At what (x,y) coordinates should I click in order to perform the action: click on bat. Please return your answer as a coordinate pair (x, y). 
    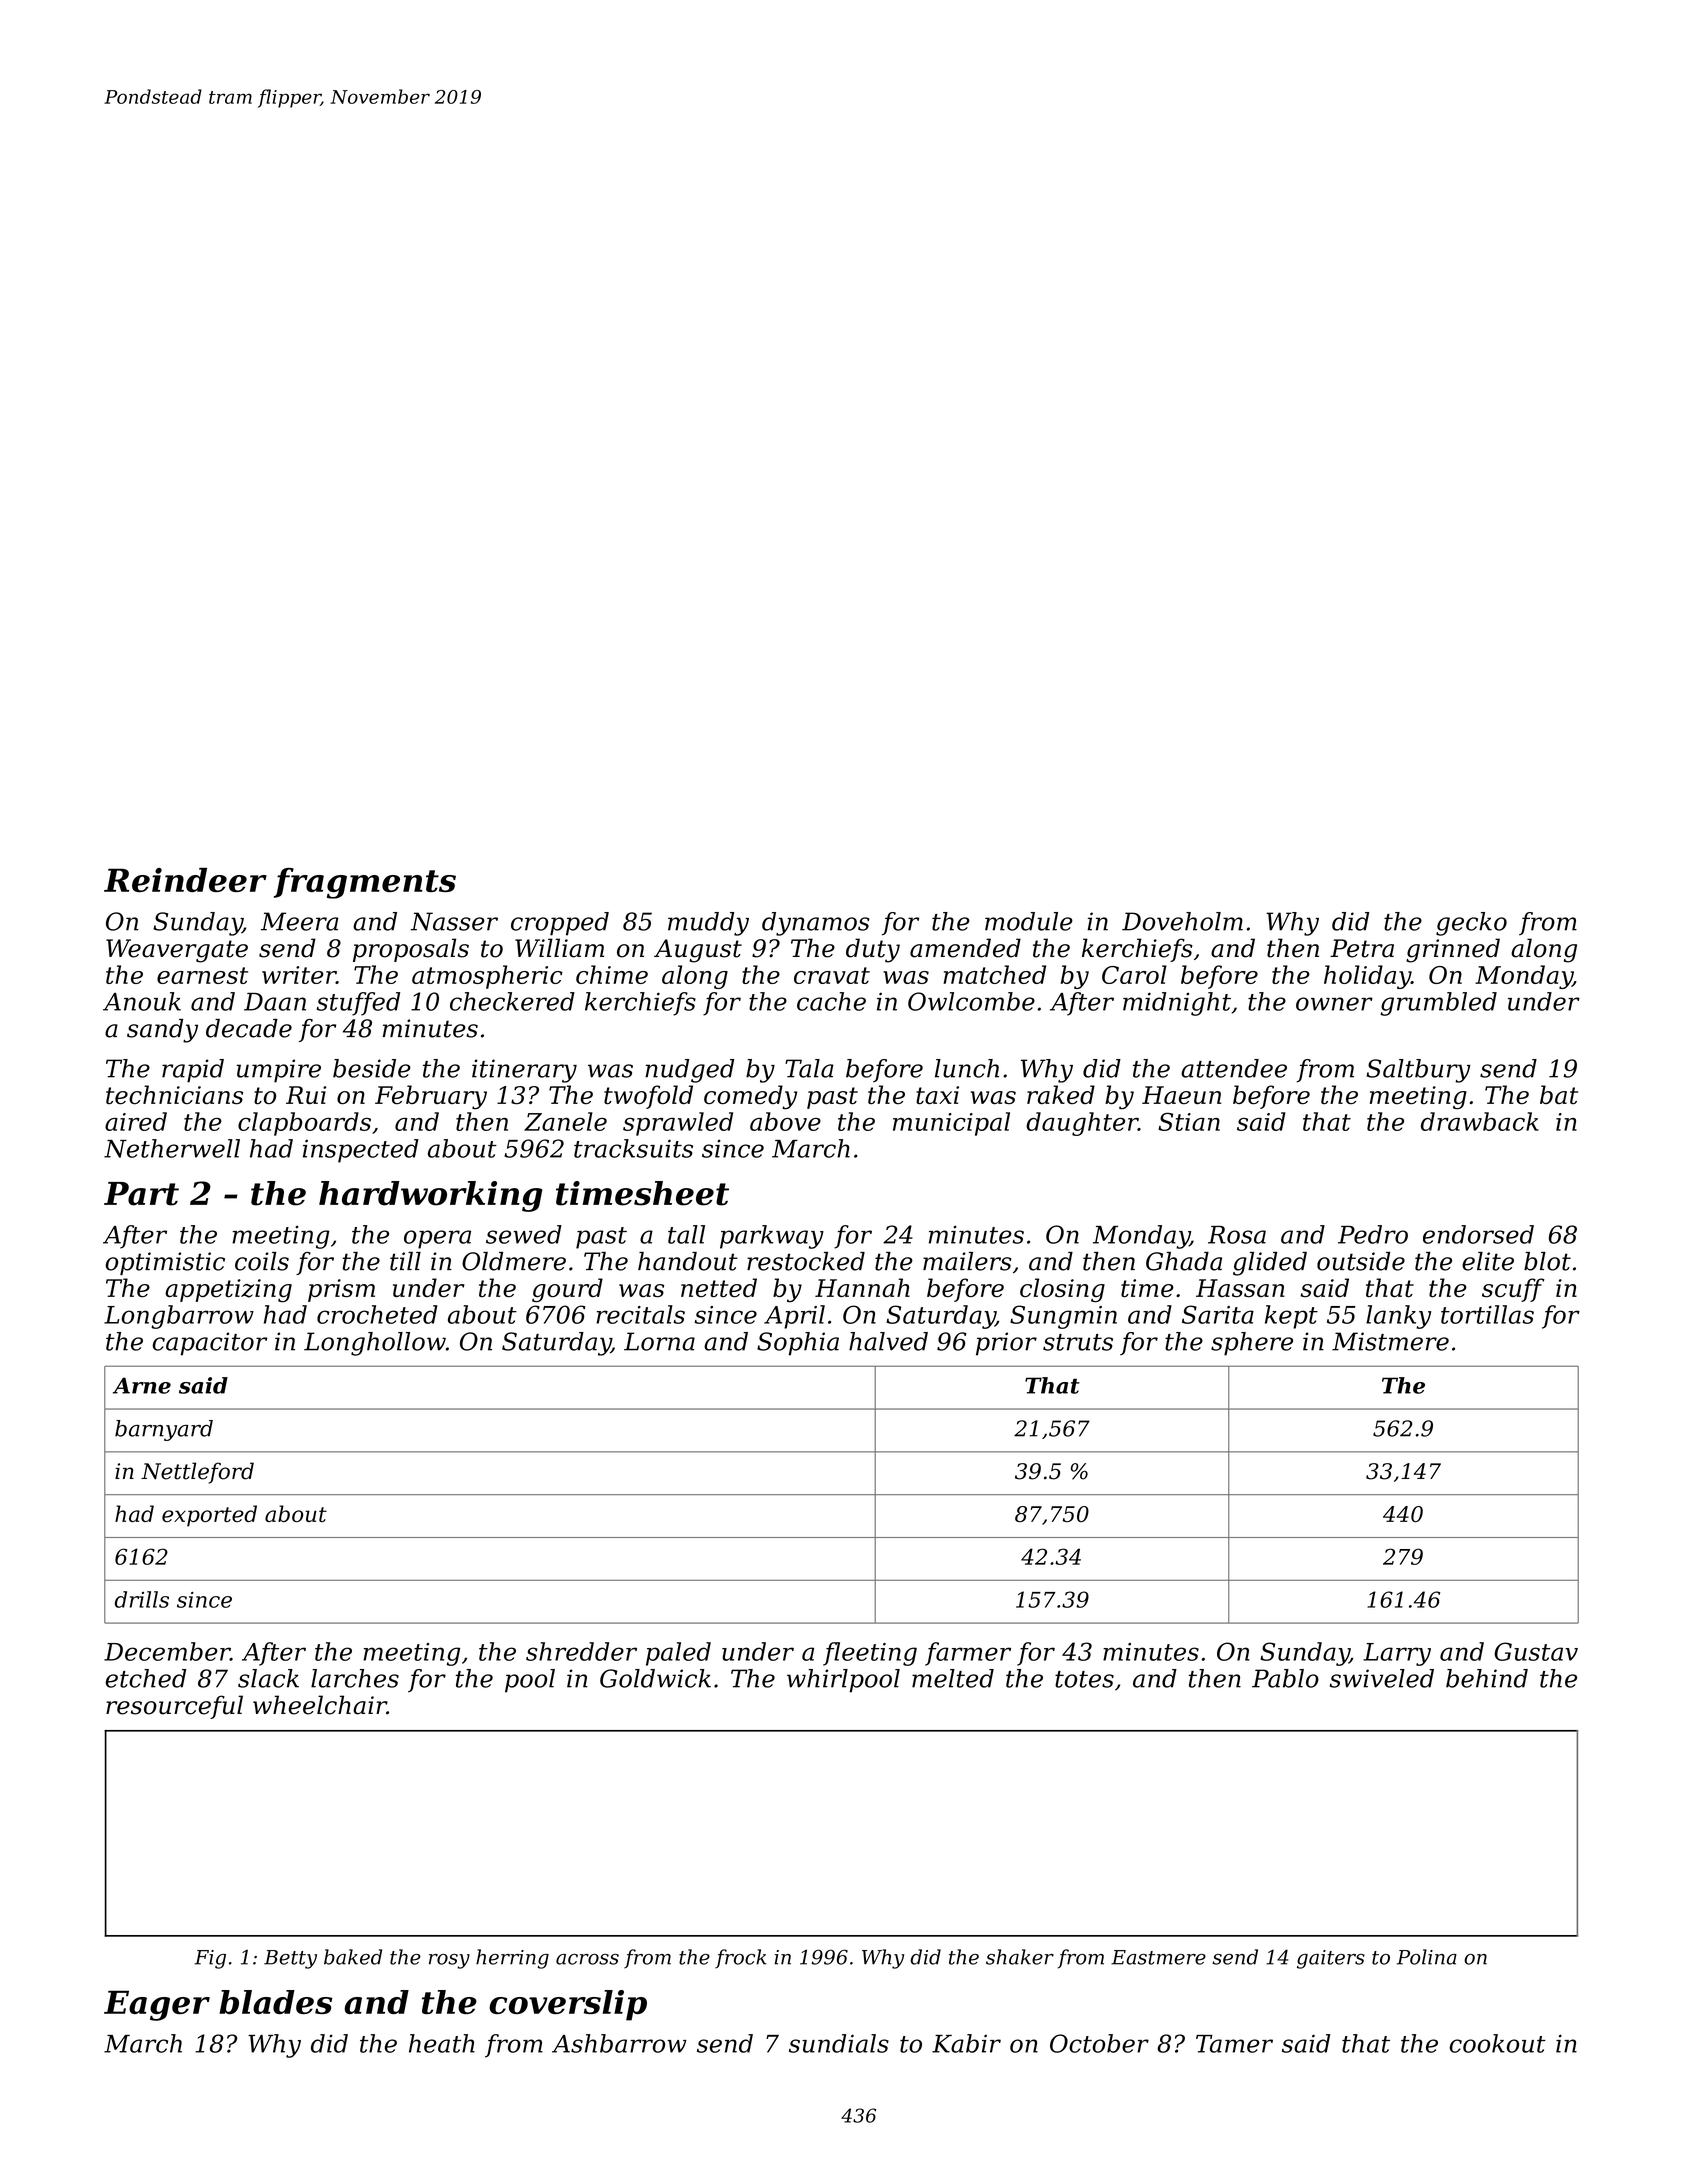
    Looking at the image, I should click on (1559, 1094).
